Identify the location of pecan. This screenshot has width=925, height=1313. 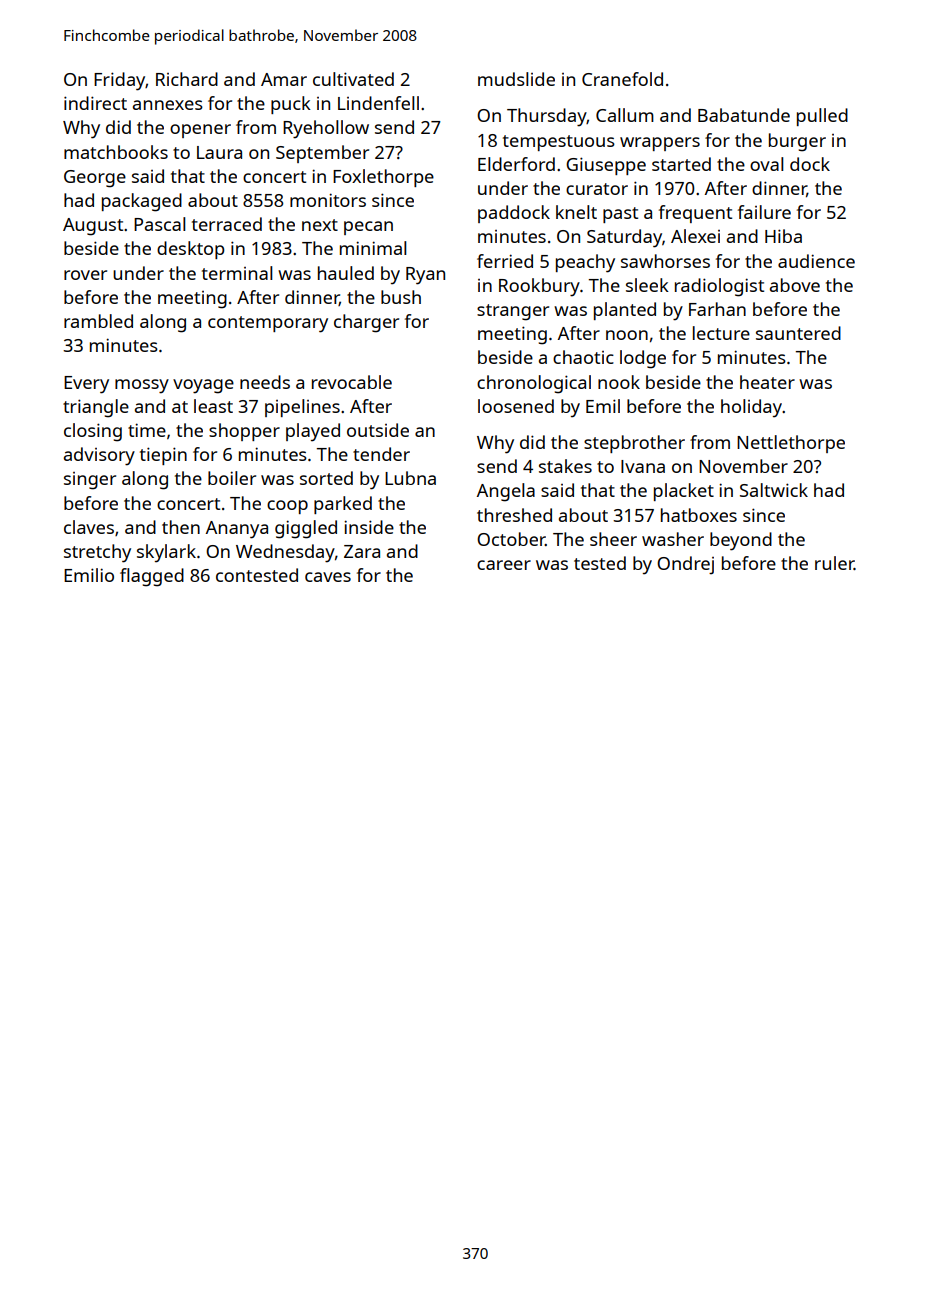
(368, 228).
